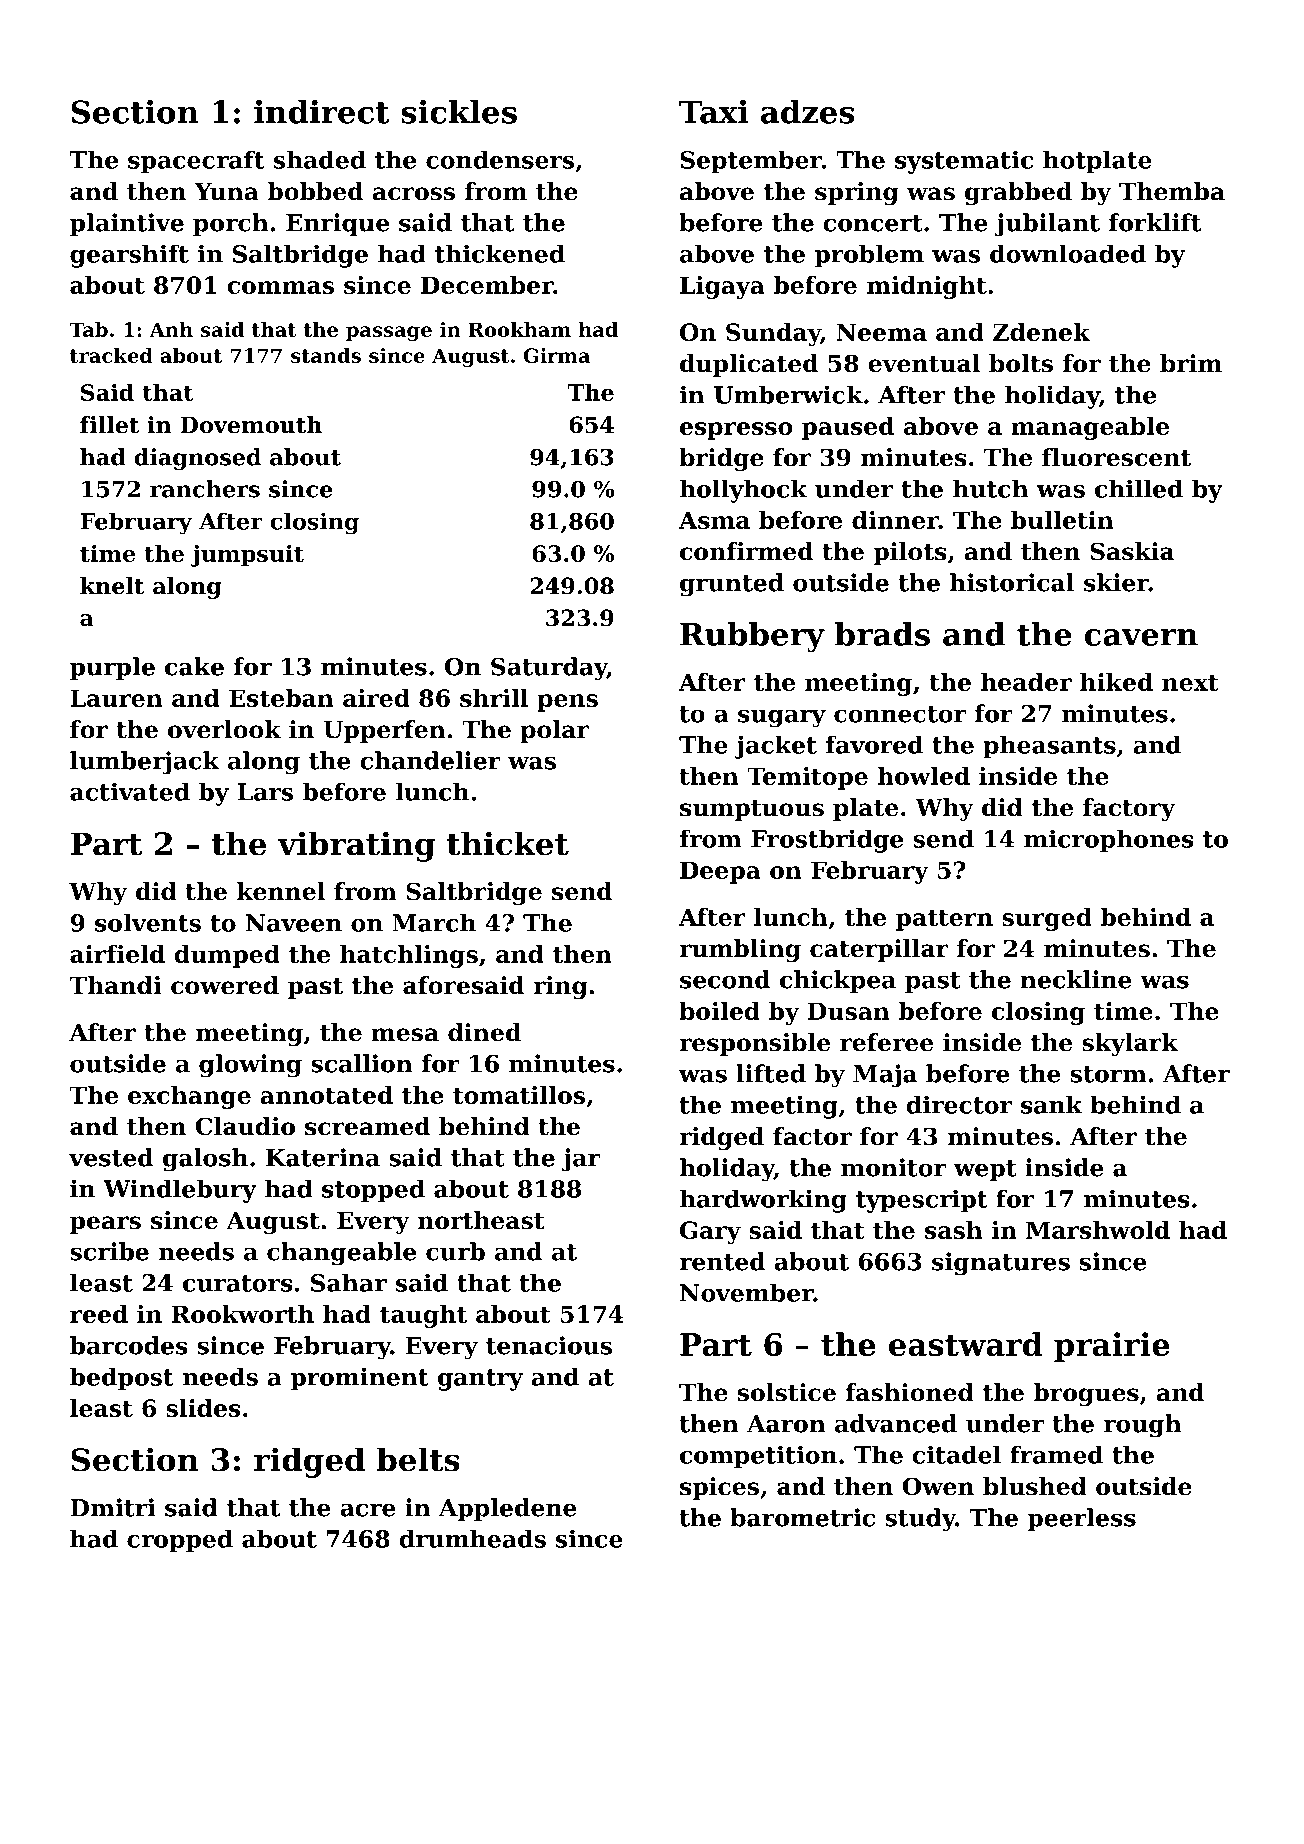  I want to click on glowing, so click(250, 1066).
